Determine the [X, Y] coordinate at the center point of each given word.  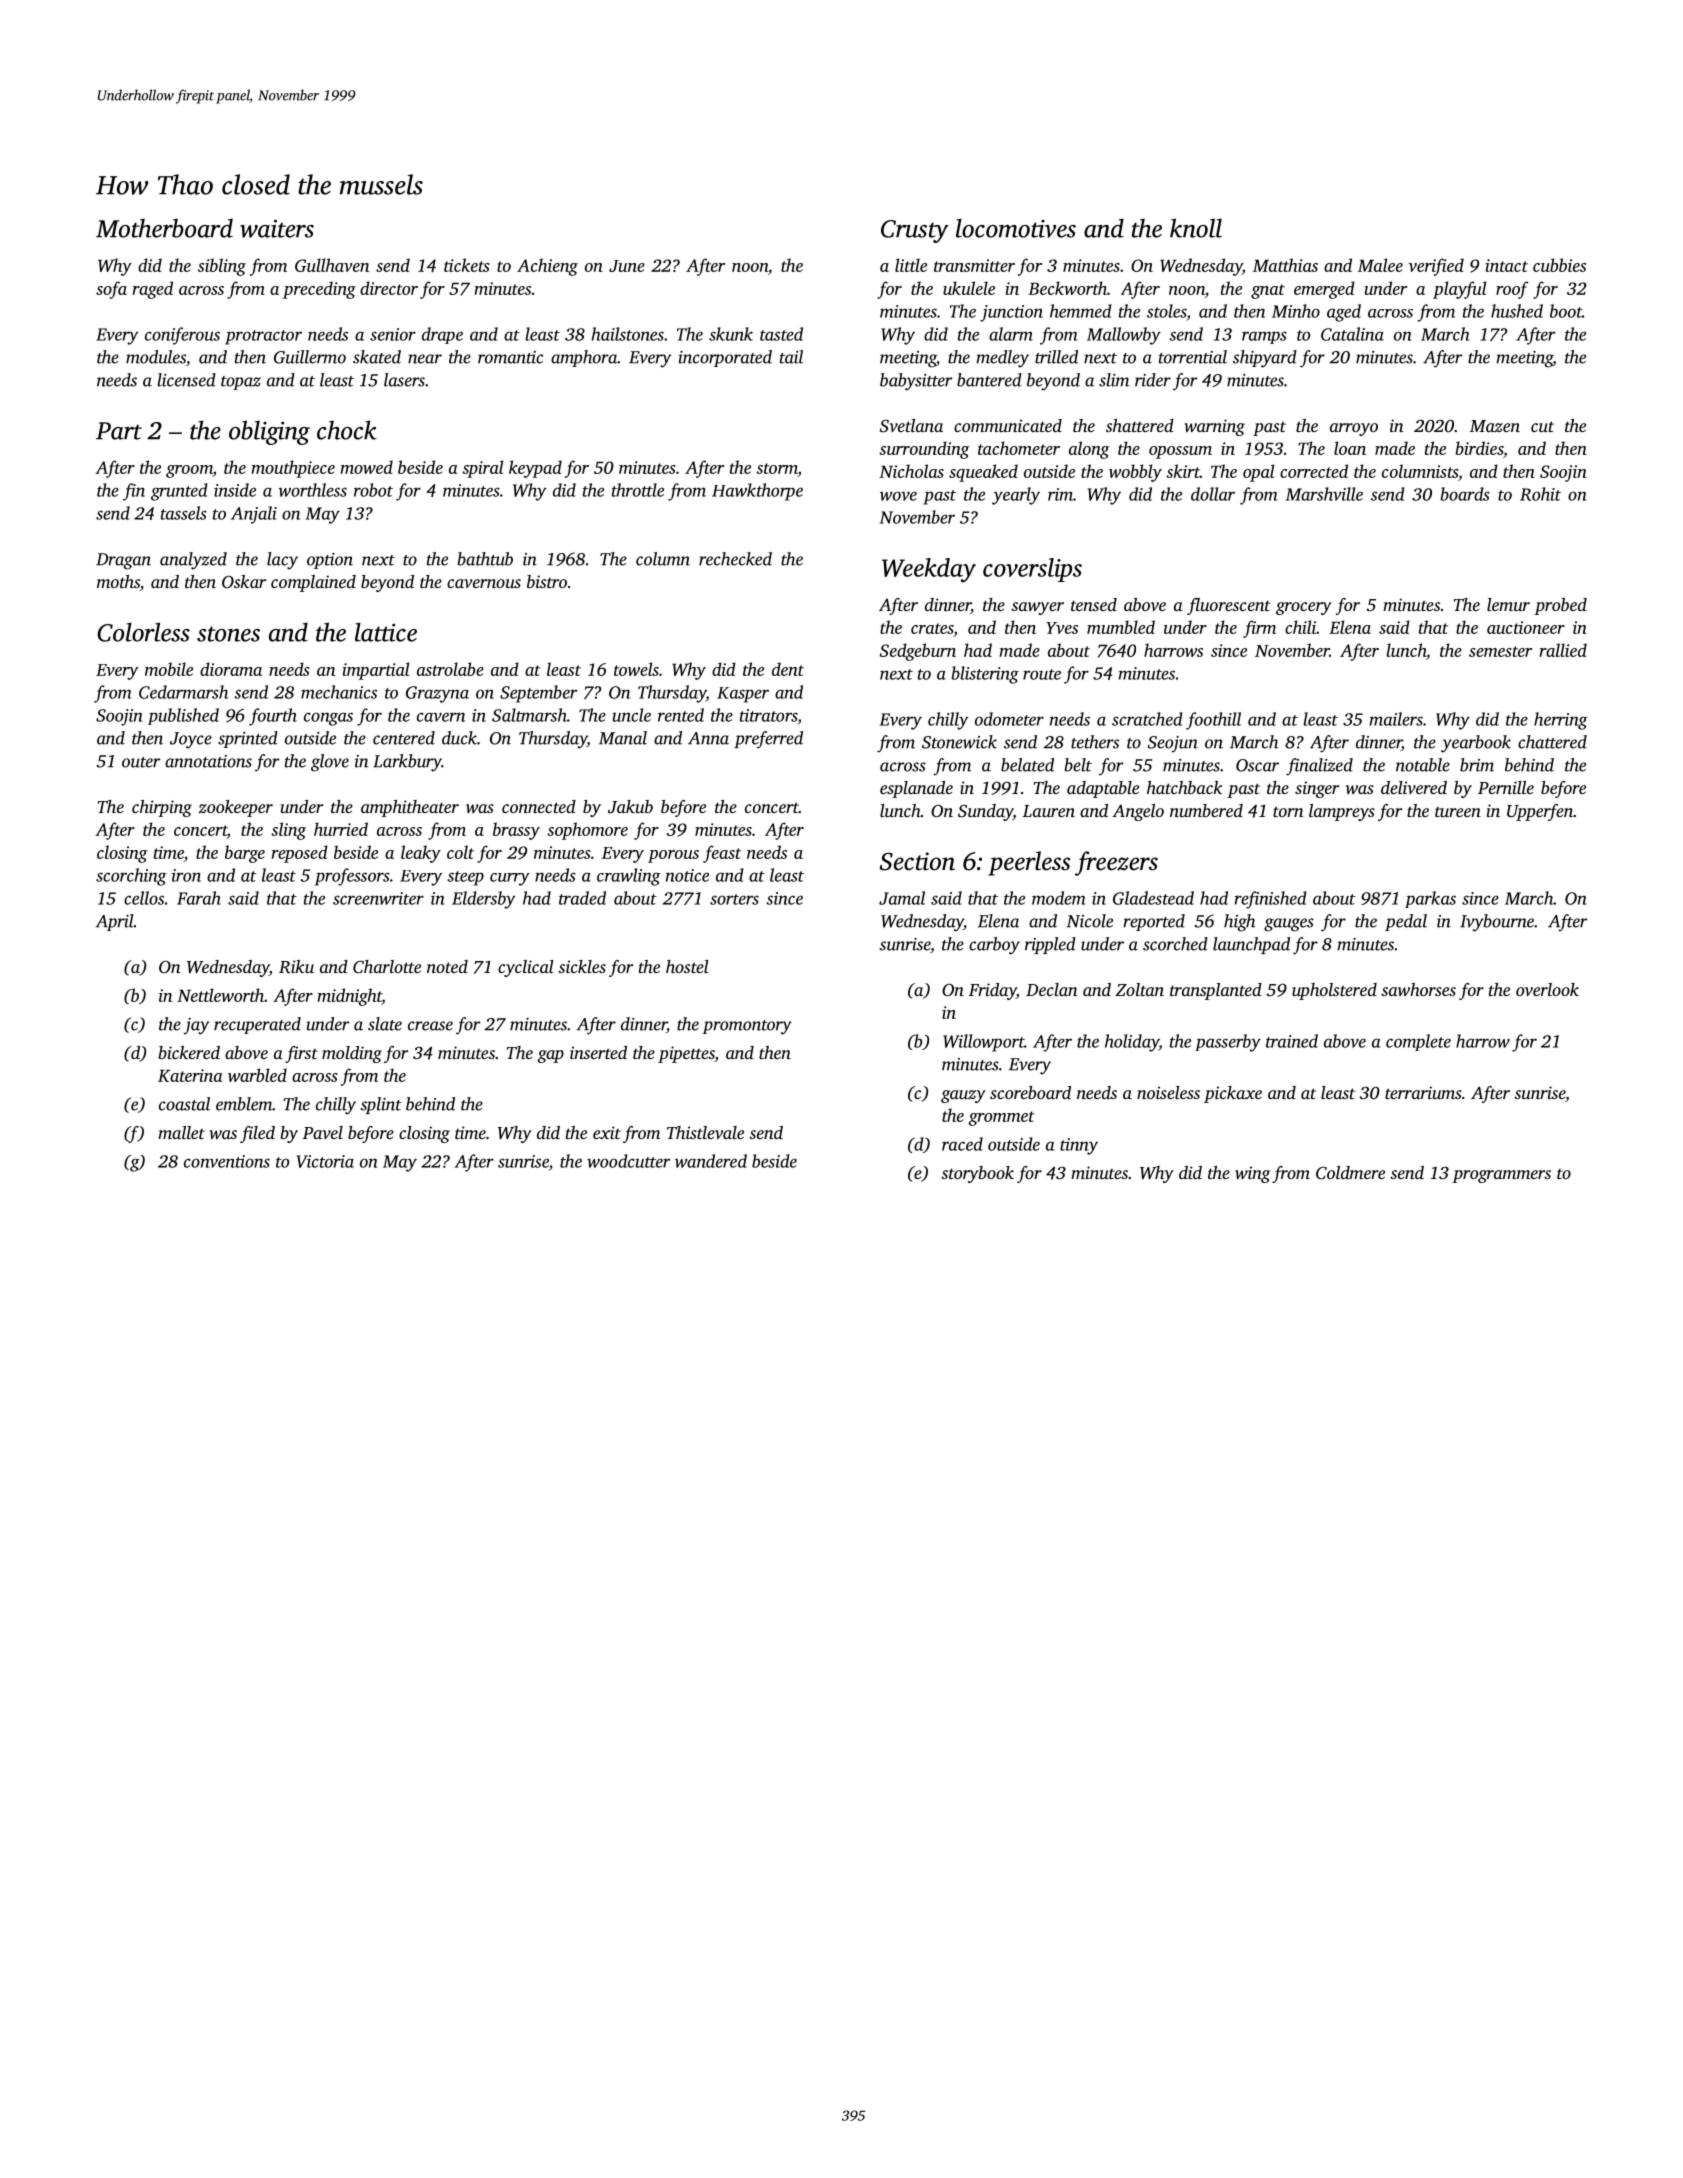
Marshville [1324, 494]
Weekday [929, 570]
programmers [1501, 1176]
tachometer [1019, 448]
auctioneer [1526, 627]
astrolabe [450, 669]
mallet [181, 1132]
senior [393, 334]
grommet [1001, 1118]
